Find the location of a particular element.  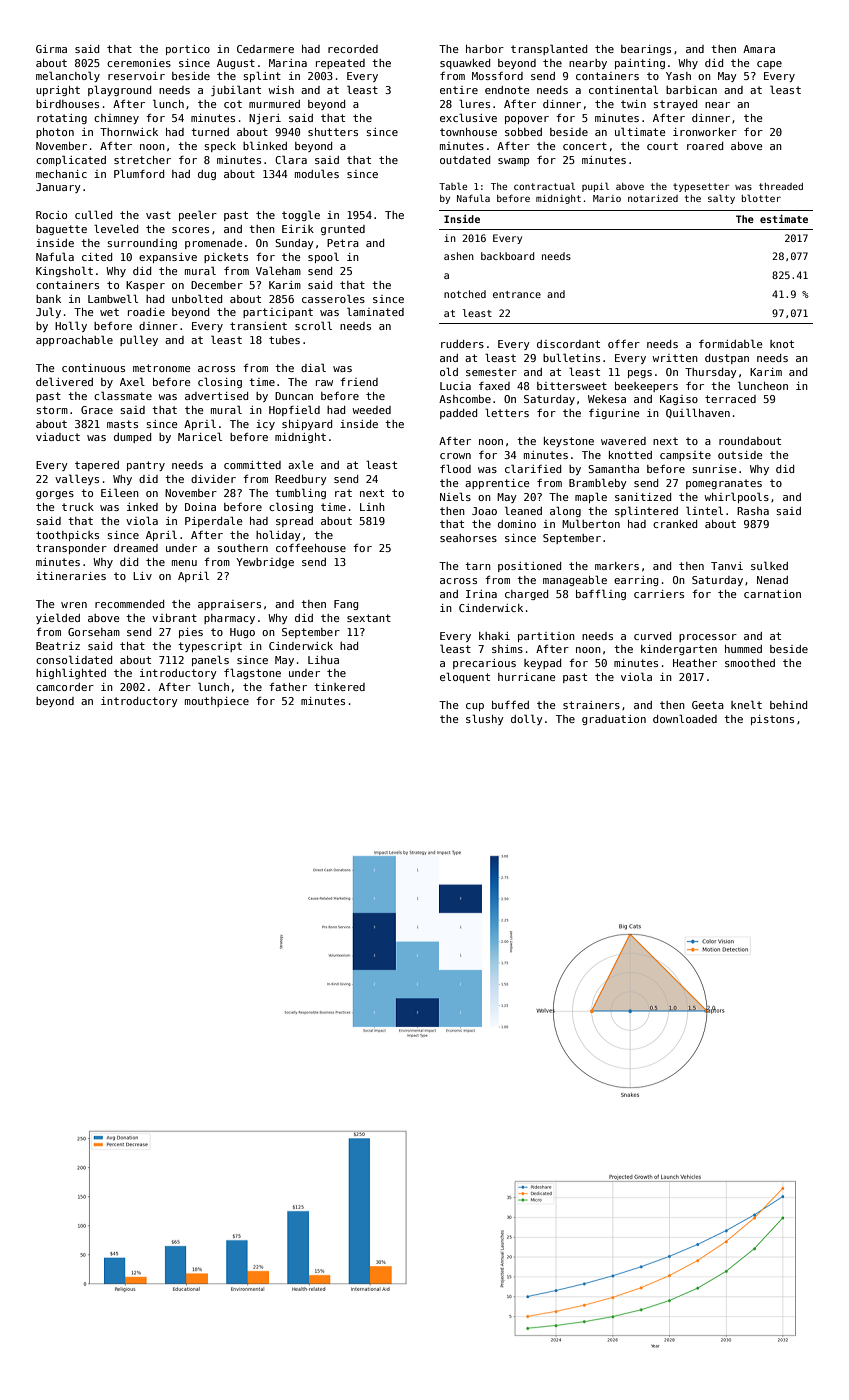

Tanvi is located at coordinates (727, 566).
